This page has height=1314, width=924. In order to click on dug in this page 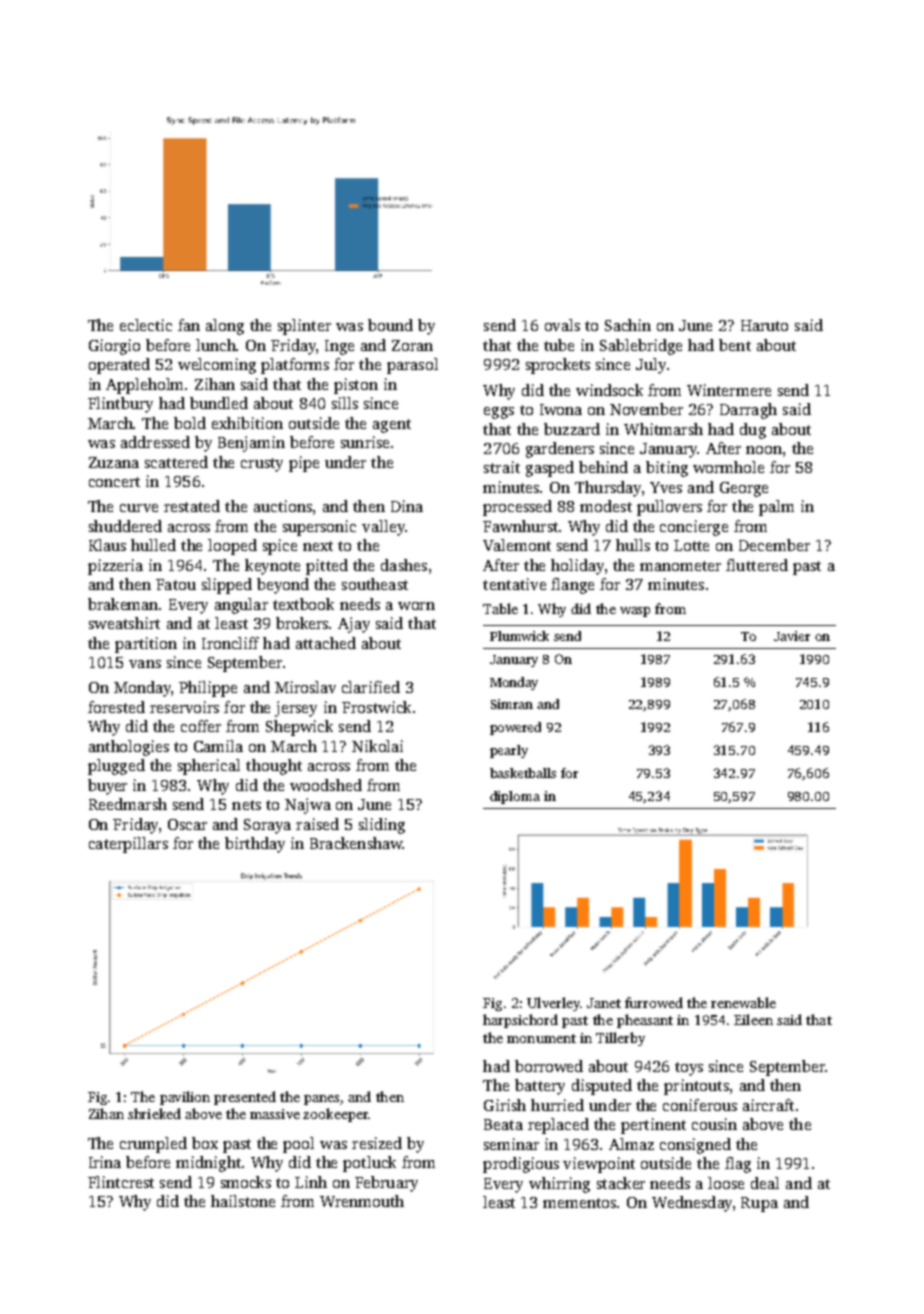, I will do `click(753, 431)`.
